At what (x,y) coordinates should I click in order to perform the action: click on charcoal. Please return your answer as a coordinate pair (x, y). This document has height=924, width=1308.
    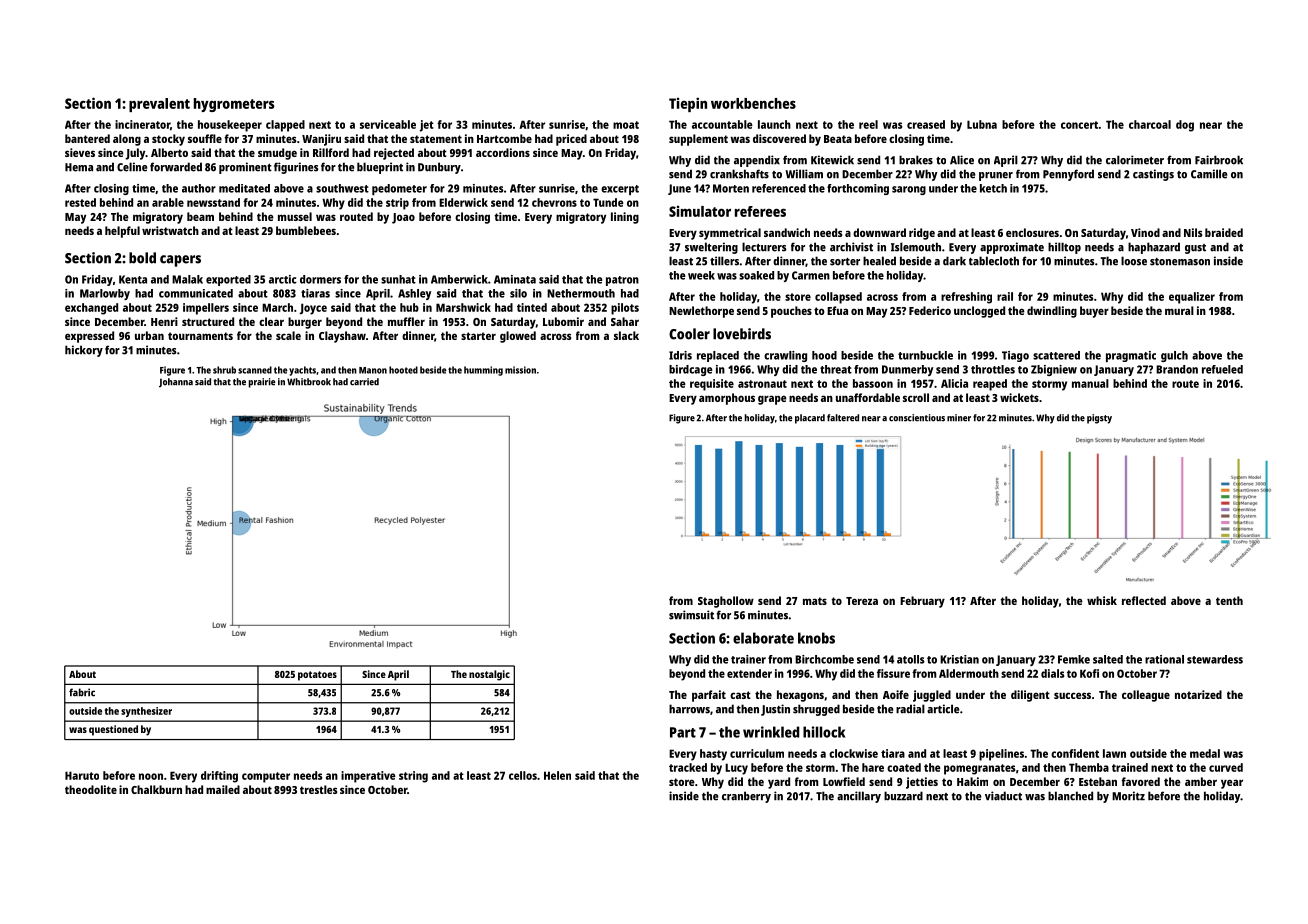
    Looking at the image, I should click on (1150, 124).
